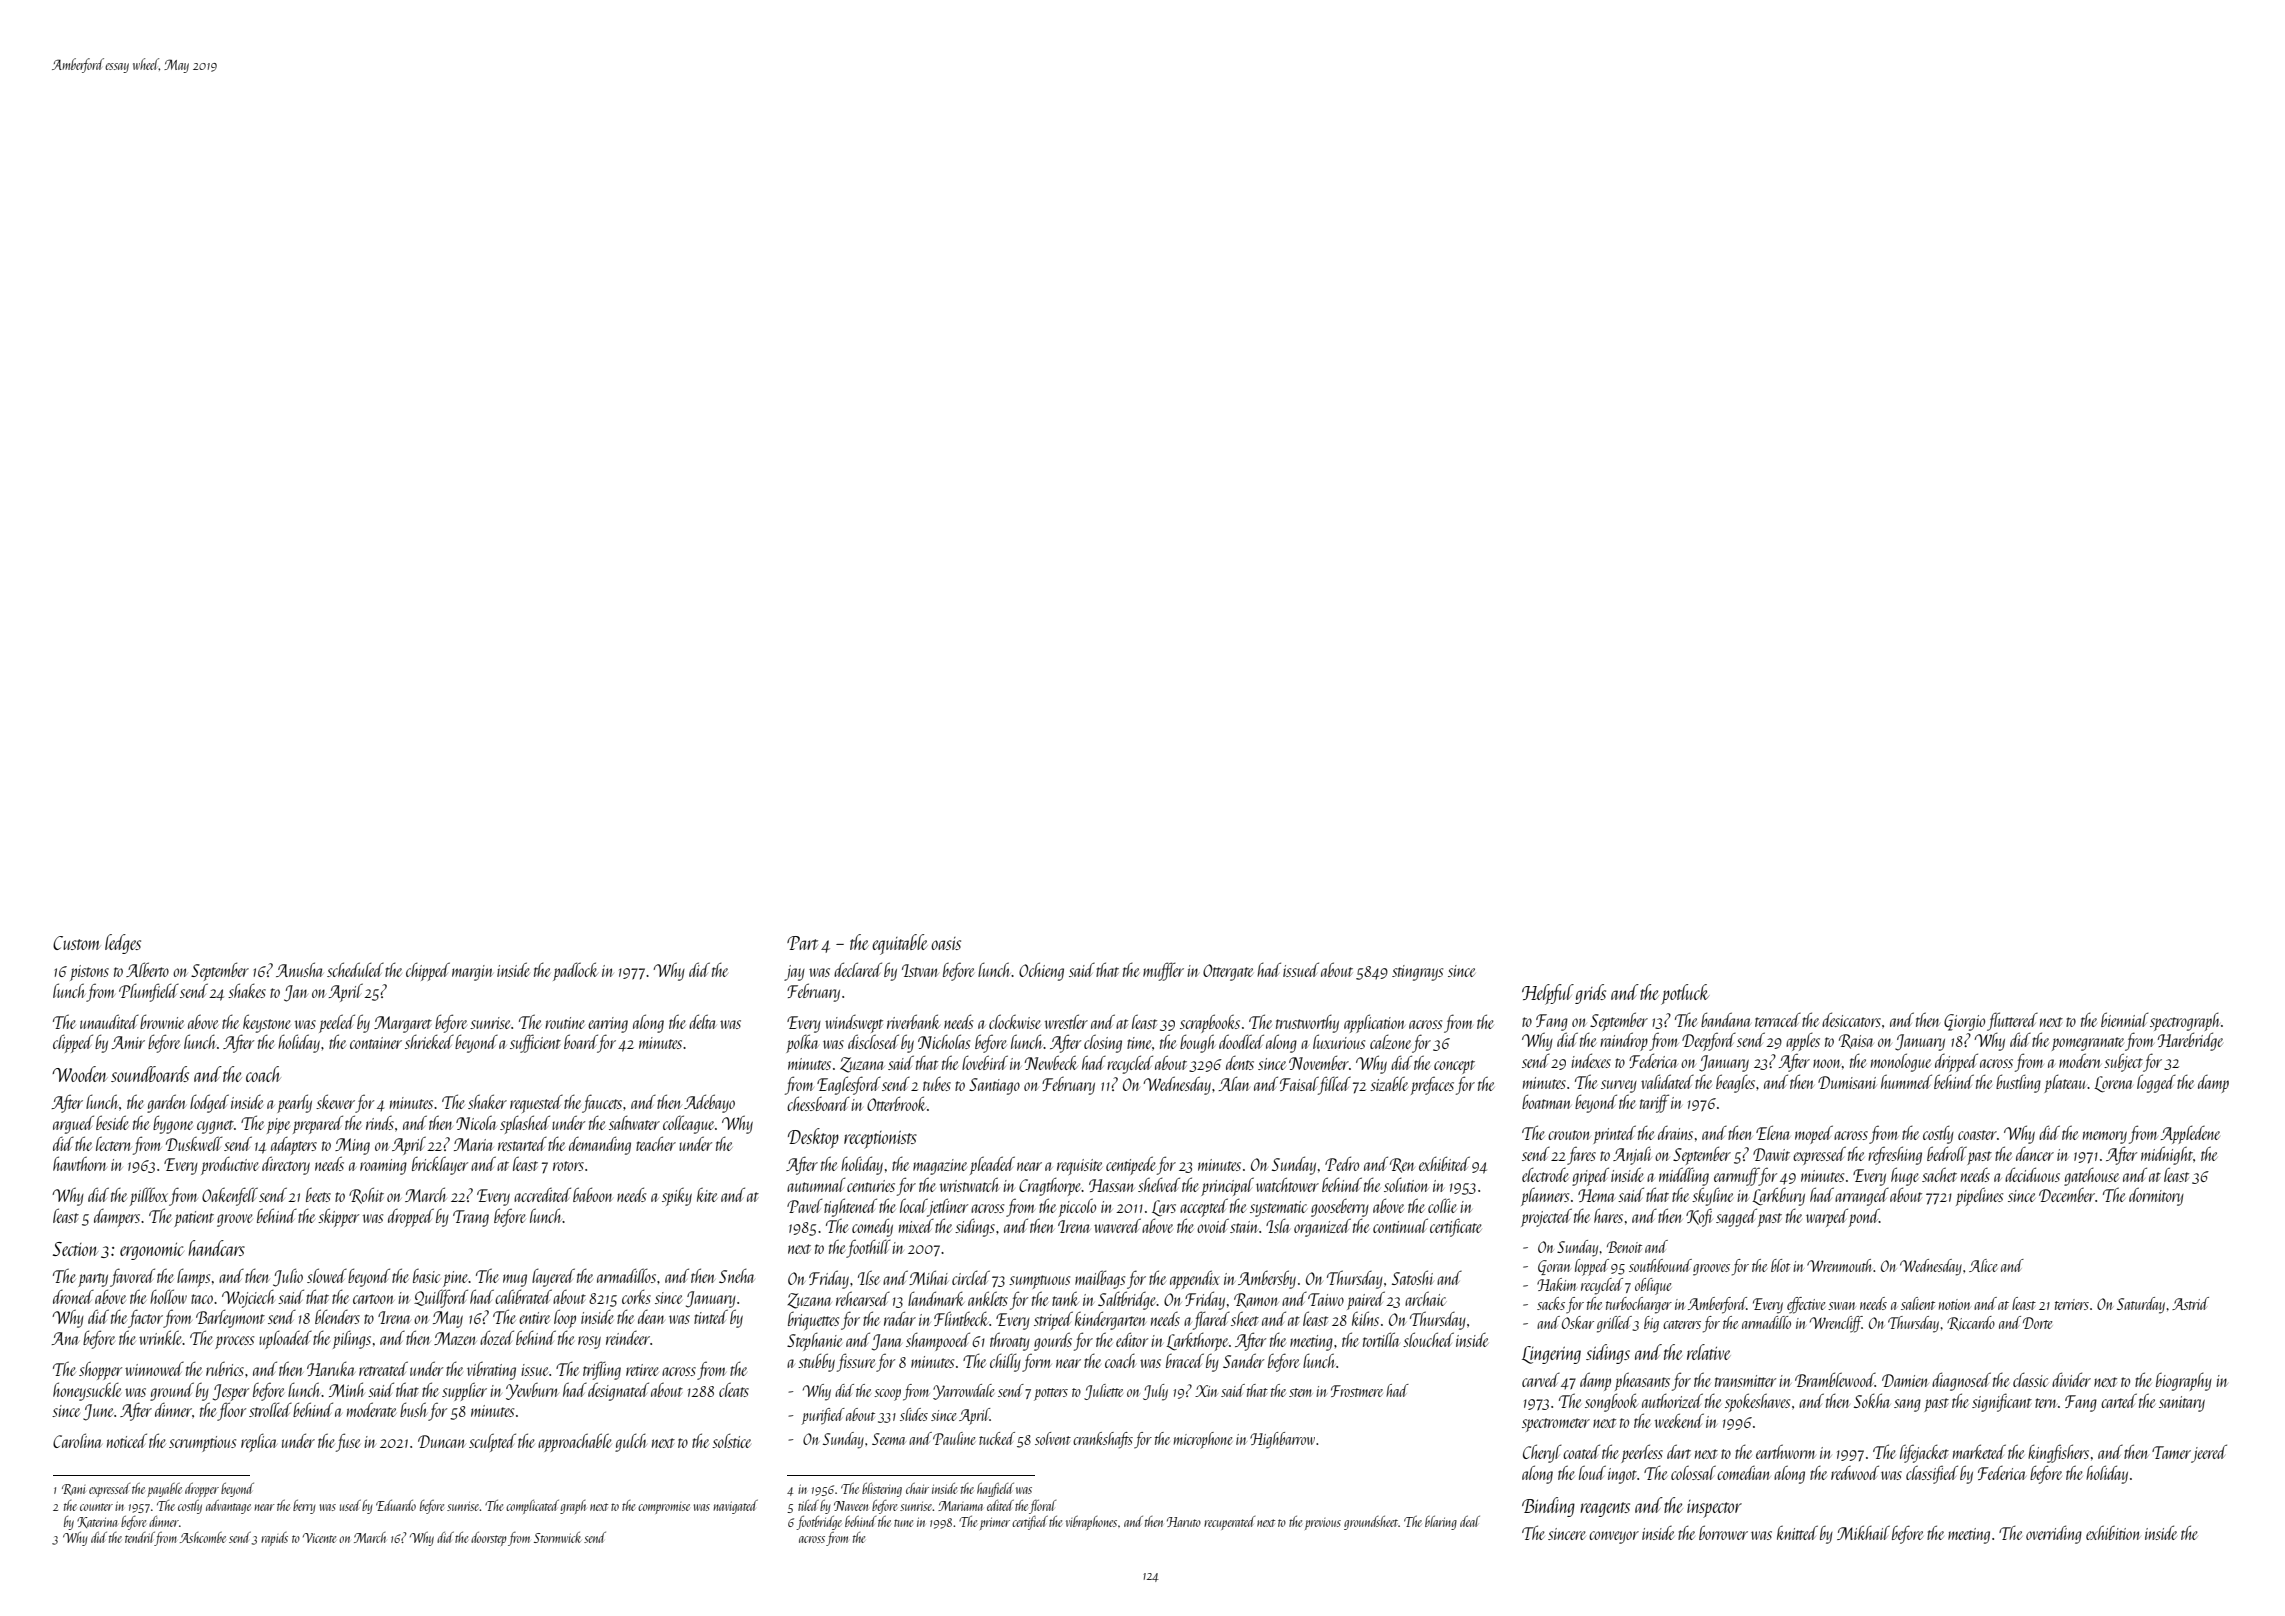 This image has width=2285, height=1616. Describe the element at coordinates (1417, 973) in the image. I see `stingrays` at that location.
